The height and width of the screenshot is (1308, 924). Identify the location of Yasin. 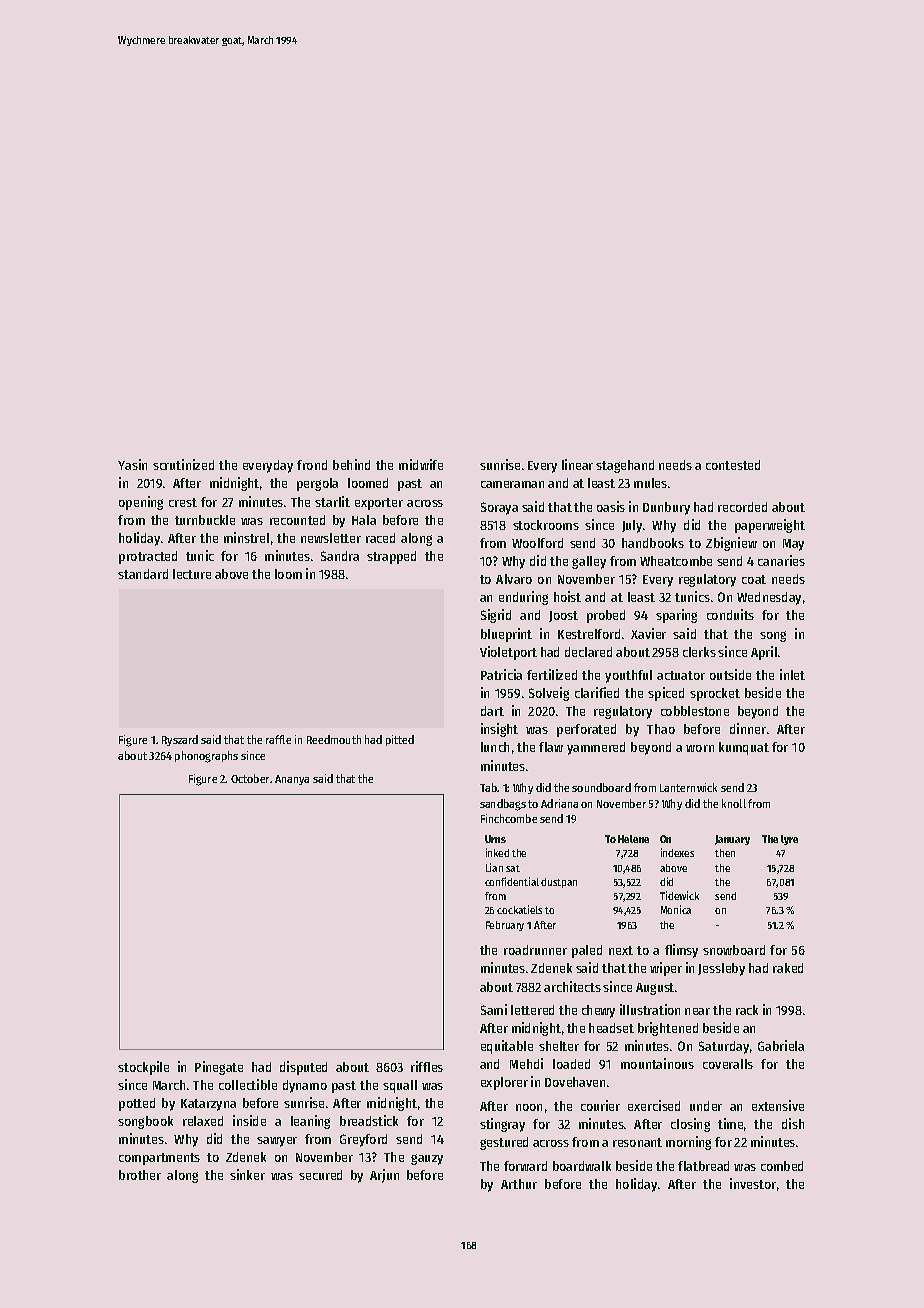
(132, 464).
